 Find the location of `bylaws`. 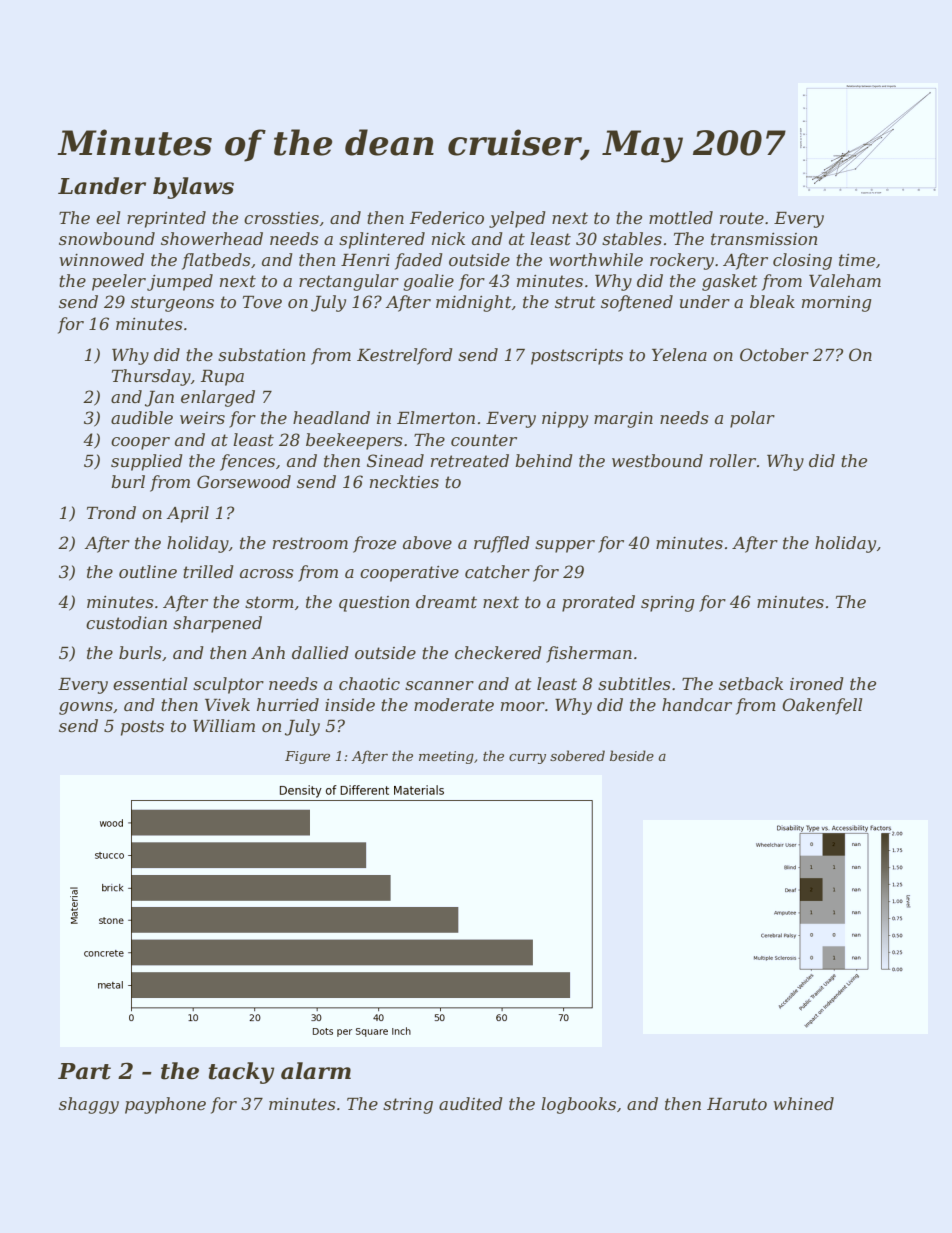

bylaws is located at coordinates (193, 188).
